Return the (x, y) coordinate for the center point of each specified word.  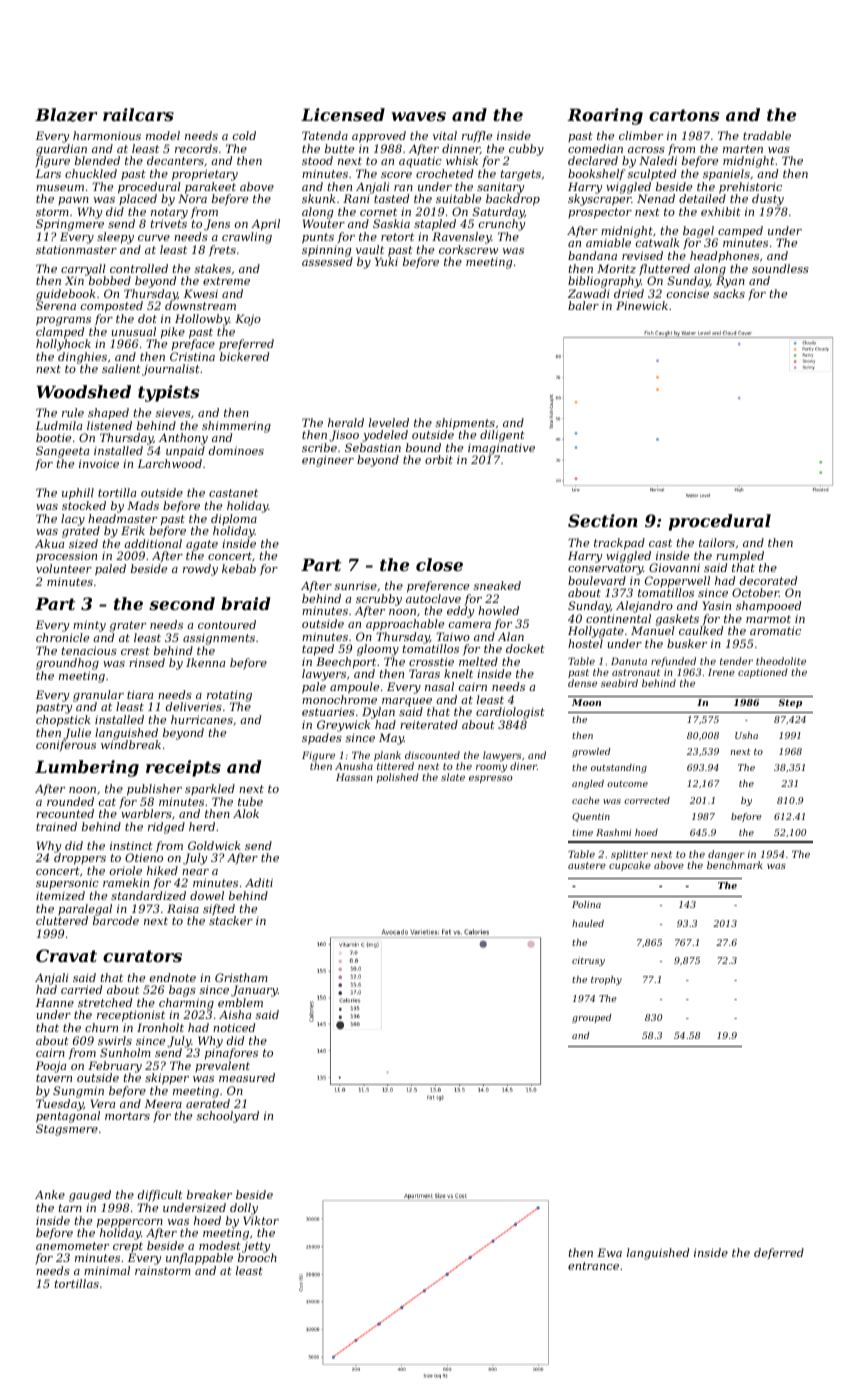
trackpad (619, 544)
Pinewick (642, 305)
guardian (61, 150)
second (182, 603)
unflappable (199, 1259)
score (396, 175)
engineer (328, 461)
